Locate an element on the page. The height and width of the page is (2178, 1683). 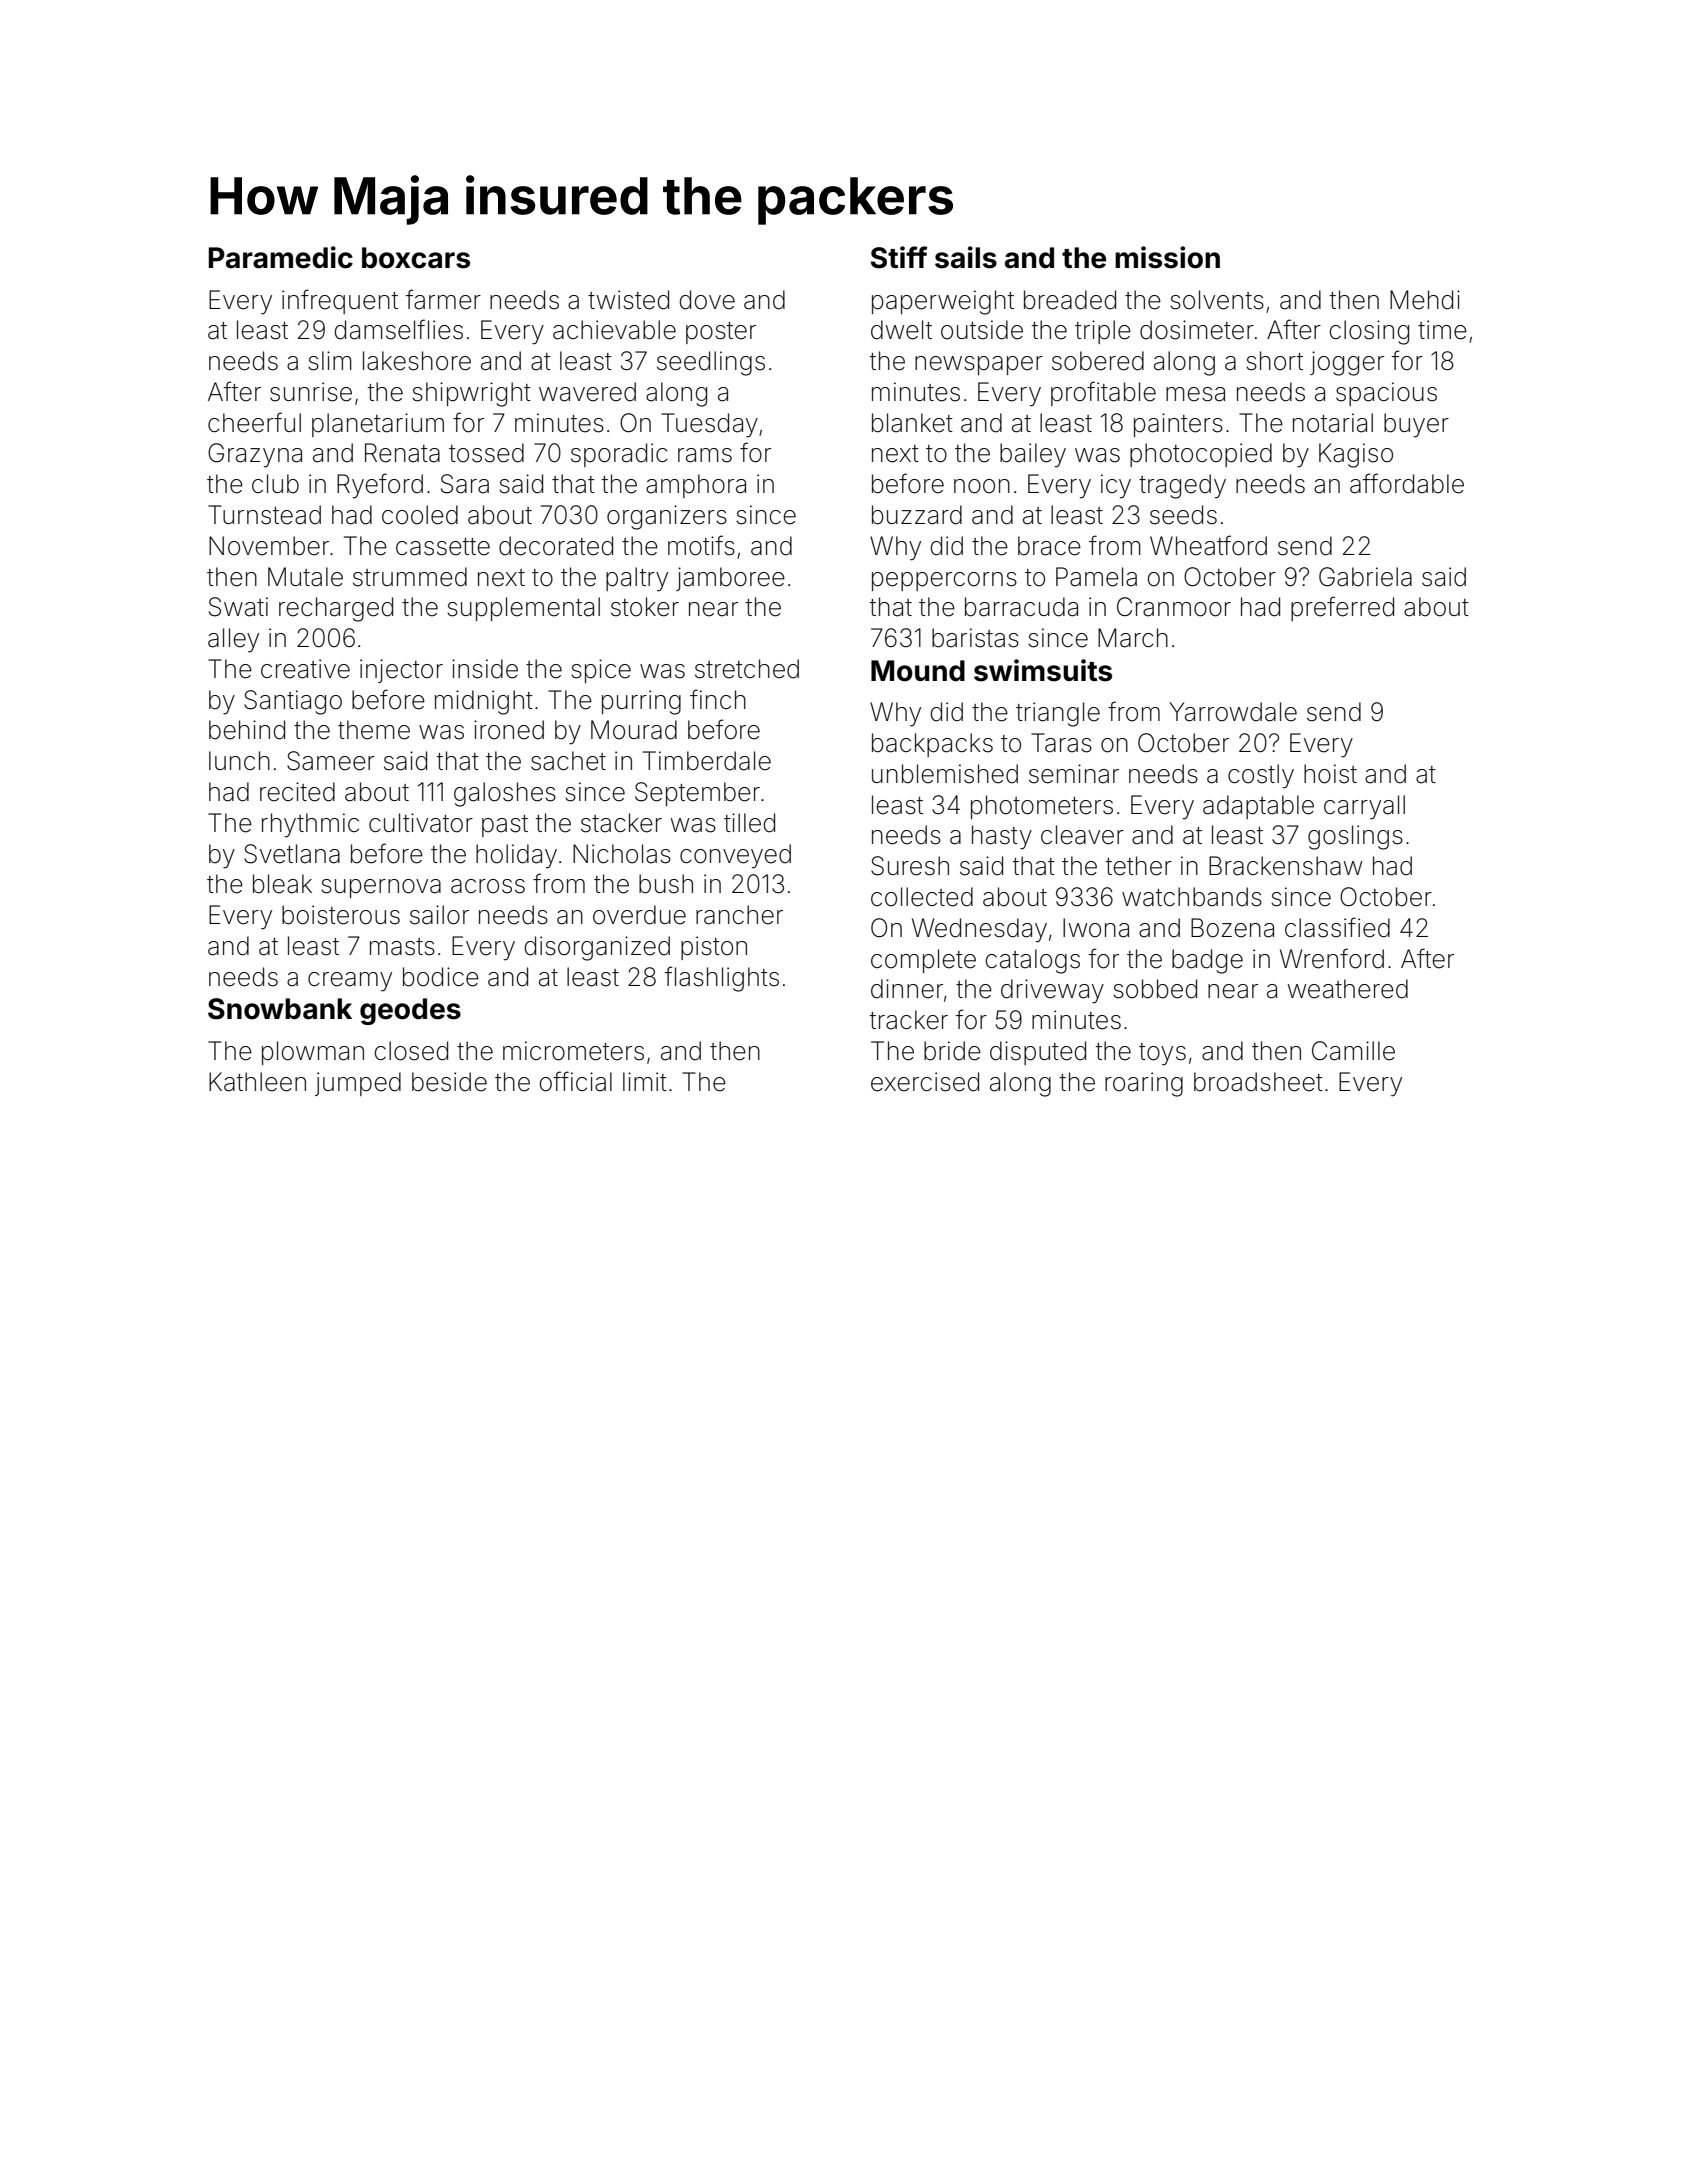
breaded is located at coordinates (1070, 300).
